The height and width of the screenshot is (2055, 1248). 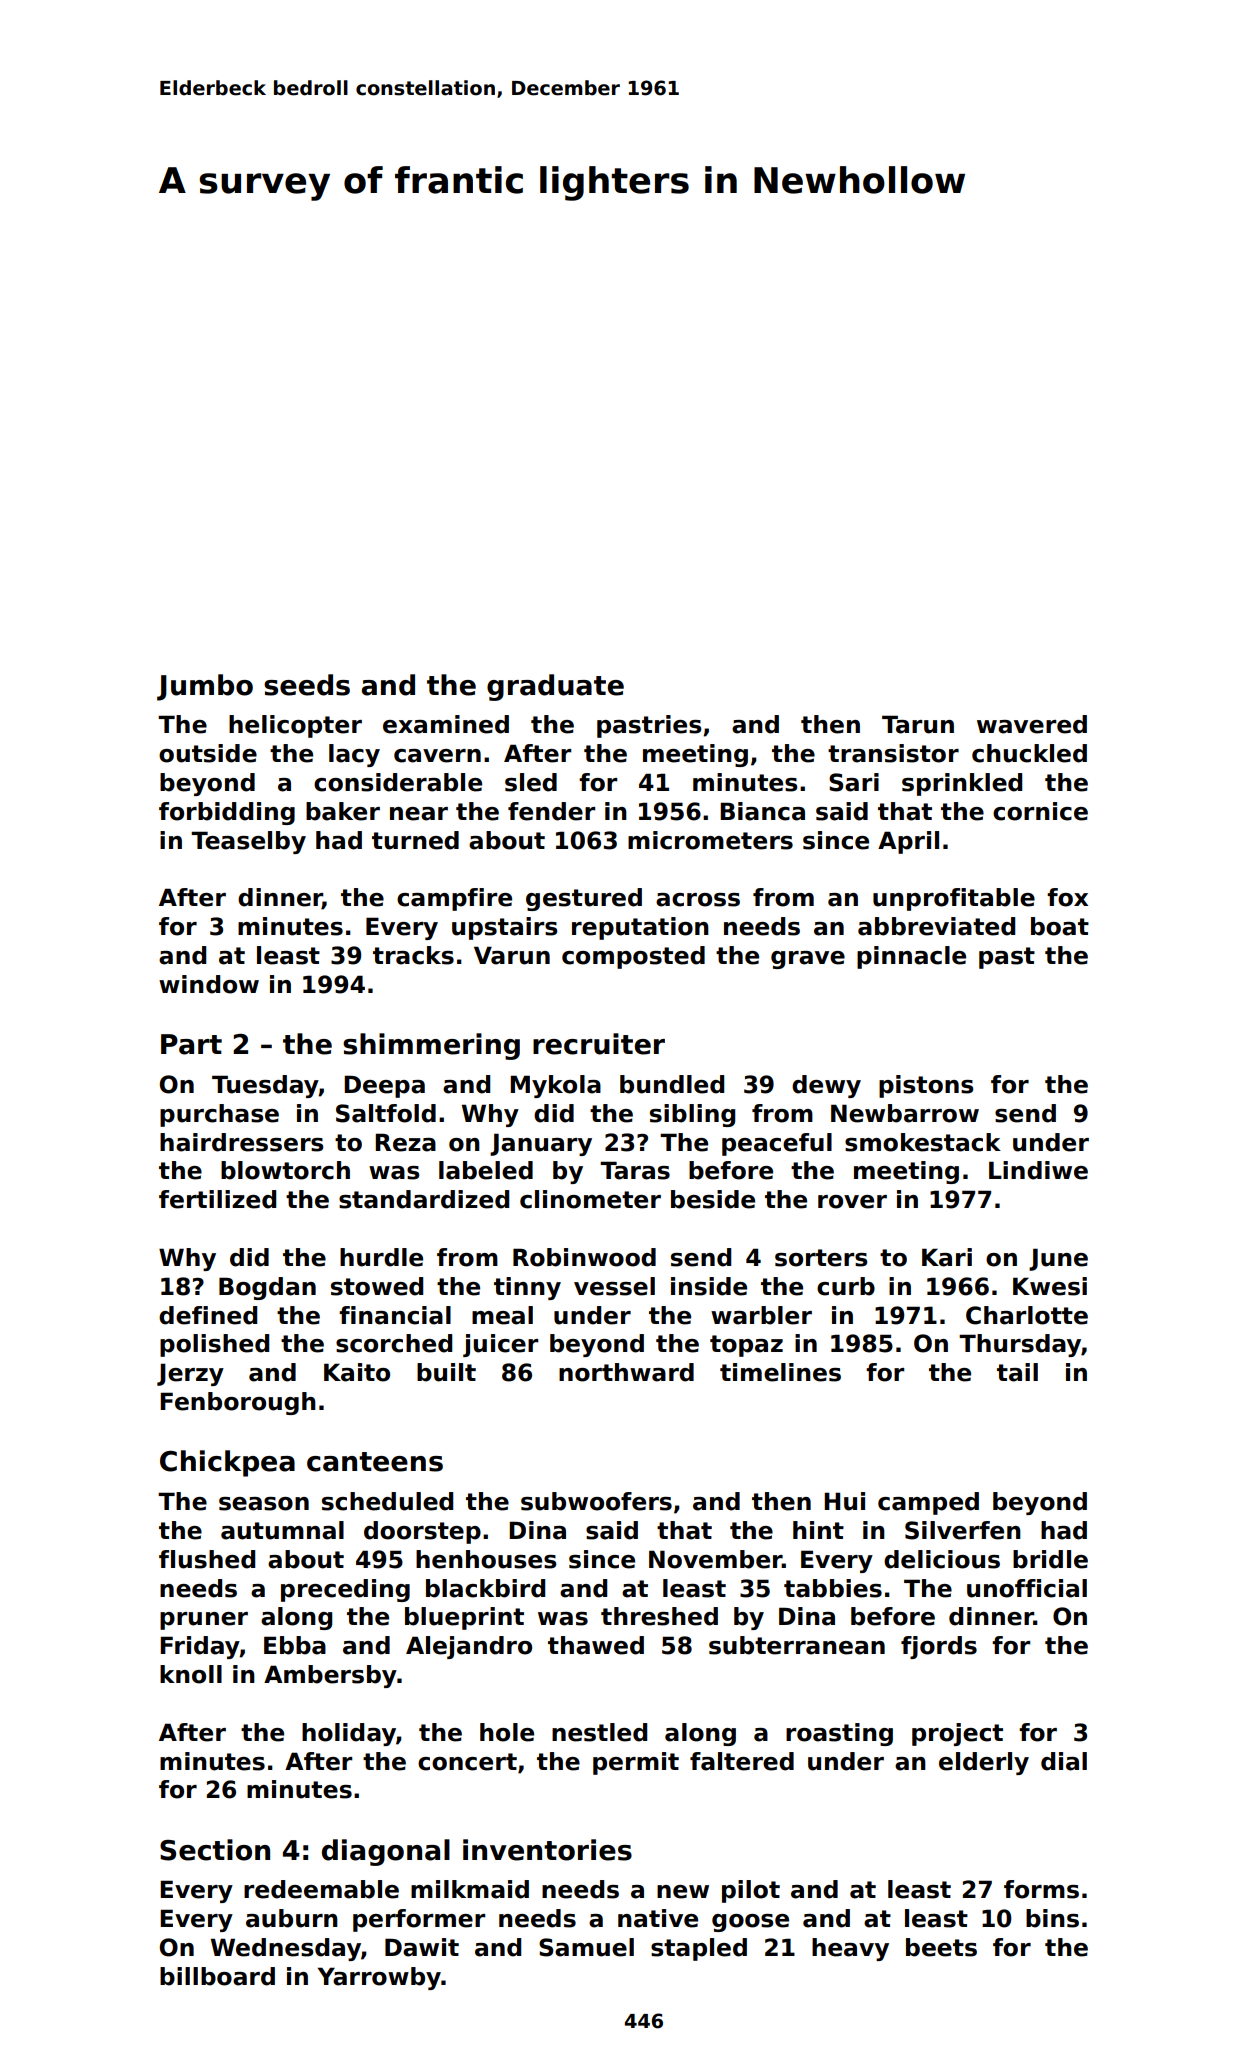 I want to click on faltered, so click(x=742, y=1761).
